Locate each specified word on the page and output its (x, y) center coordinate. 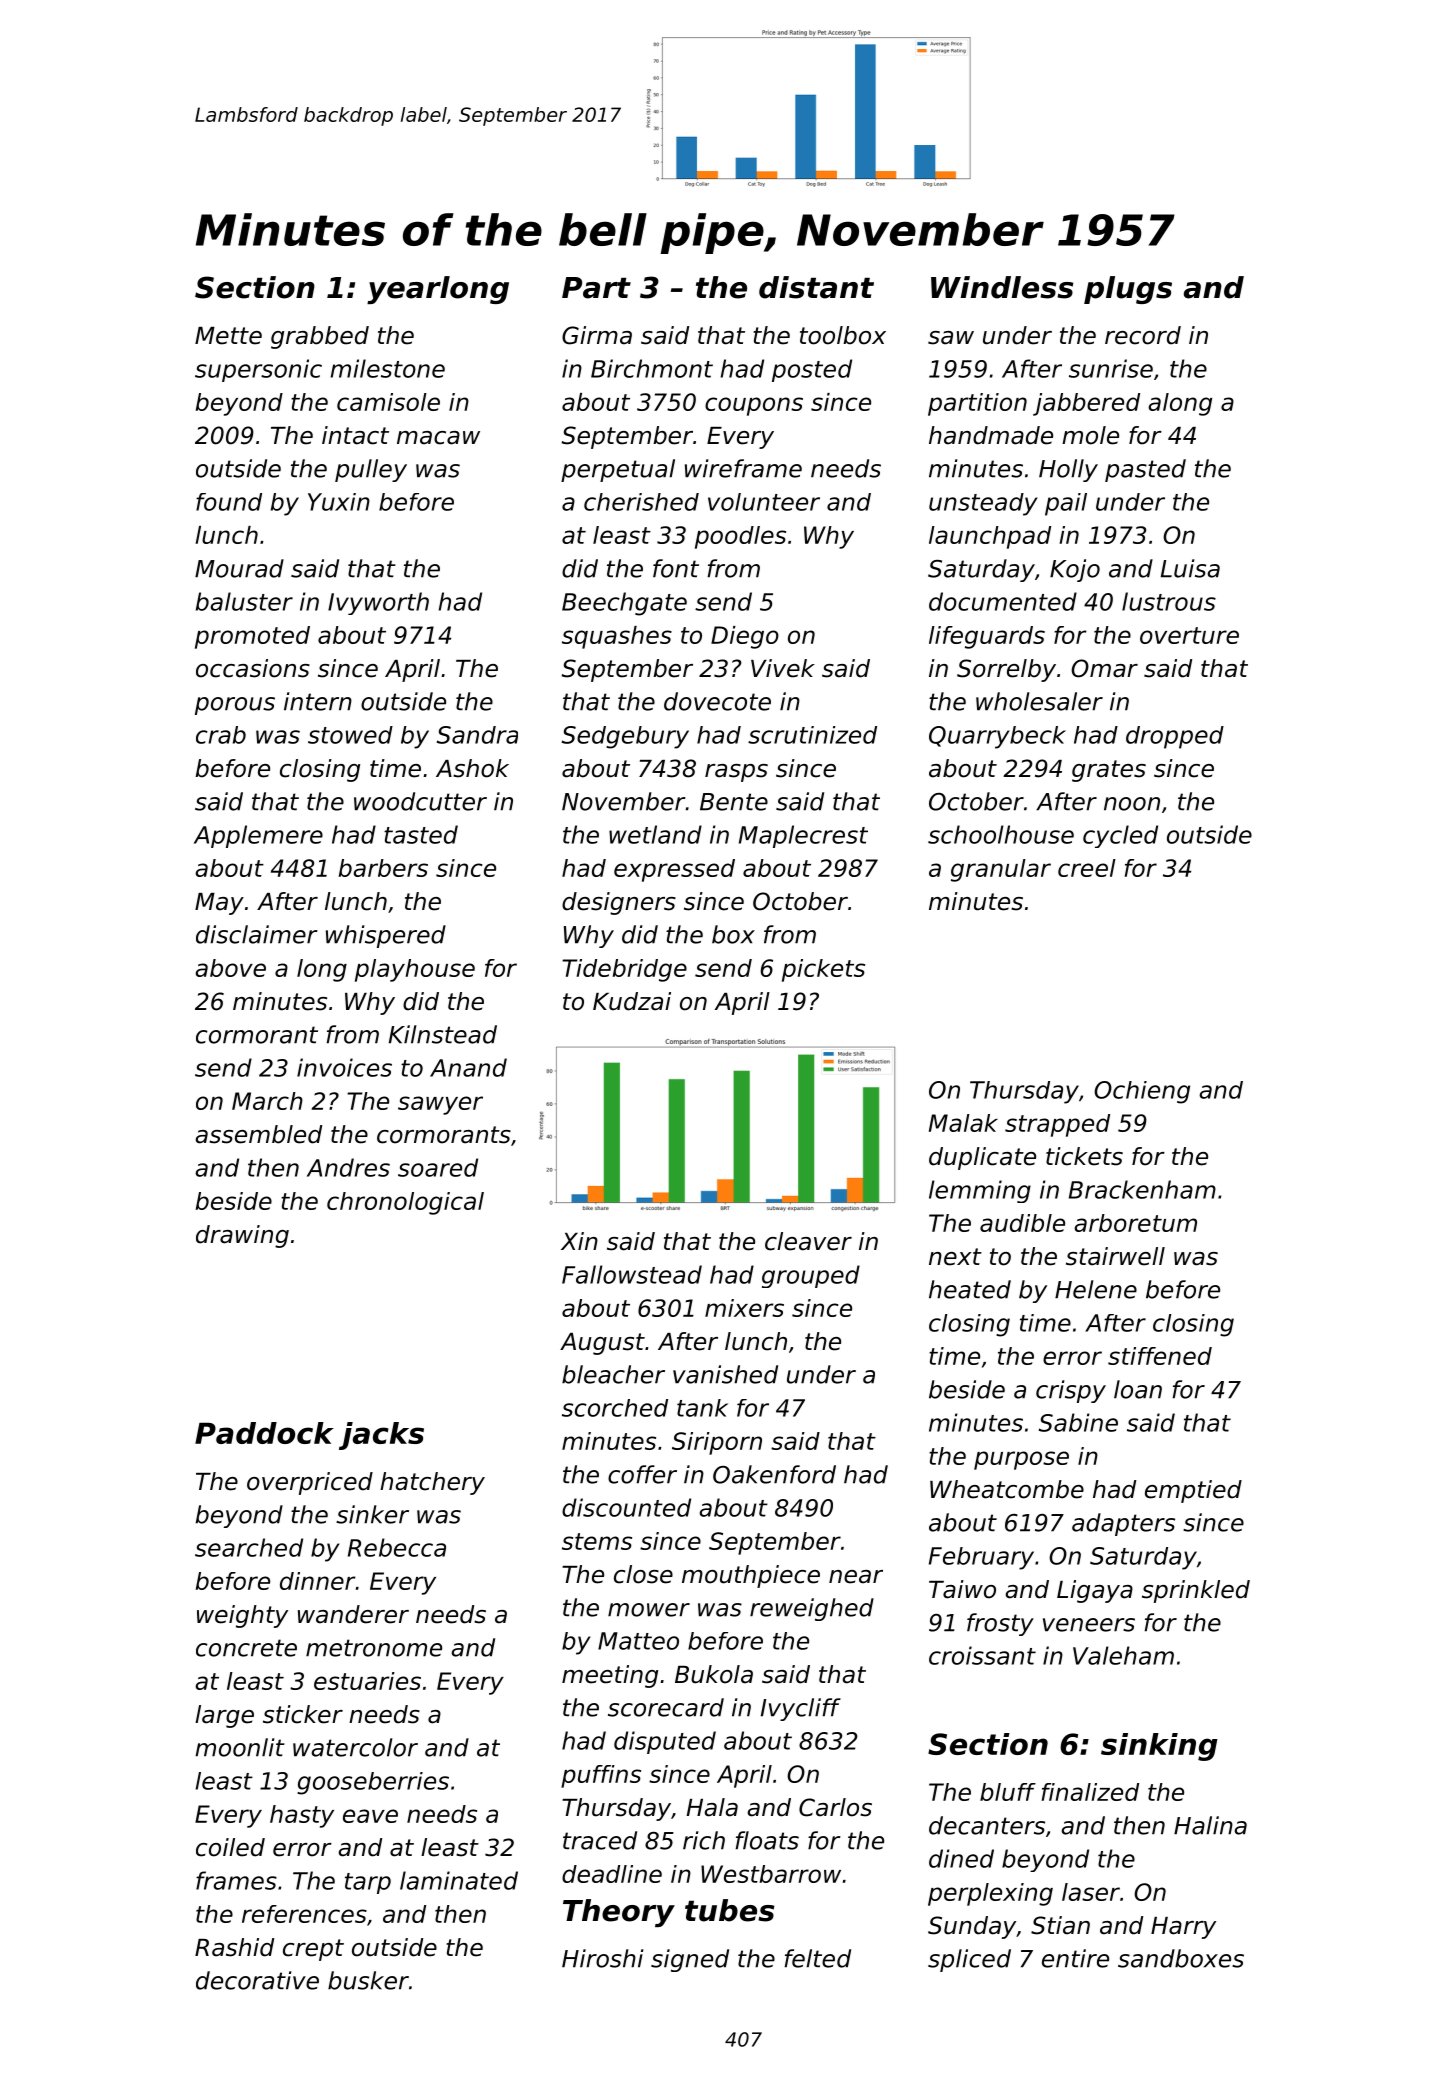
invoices (344, 1067)
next (955, 1257)
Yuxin (339, 502)
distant (816, 287)
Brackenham (1142, 1189)
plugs (1128, 290)
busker (368, 1980)
